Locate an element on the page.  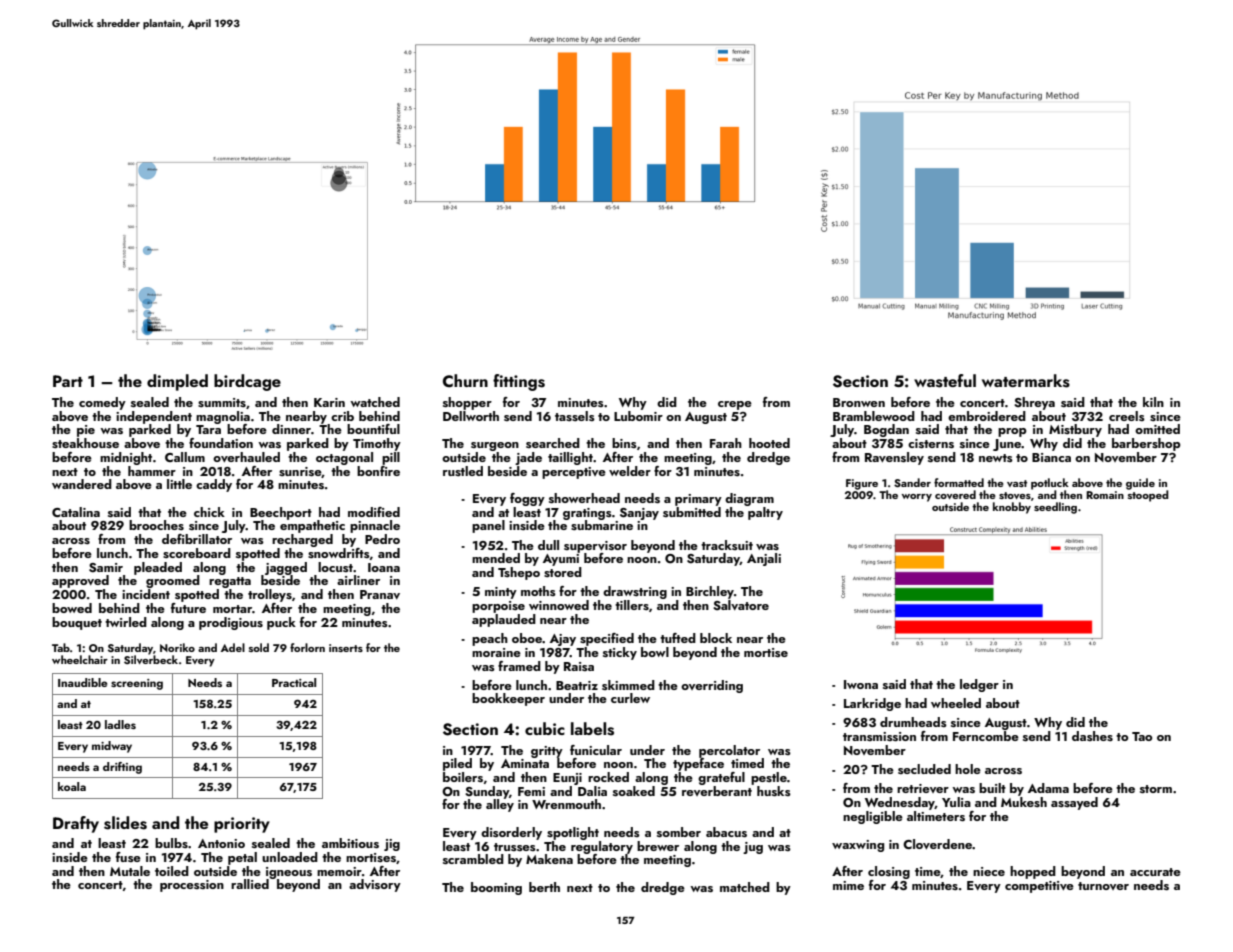
accurate is located at coordinates (1155, 872).
